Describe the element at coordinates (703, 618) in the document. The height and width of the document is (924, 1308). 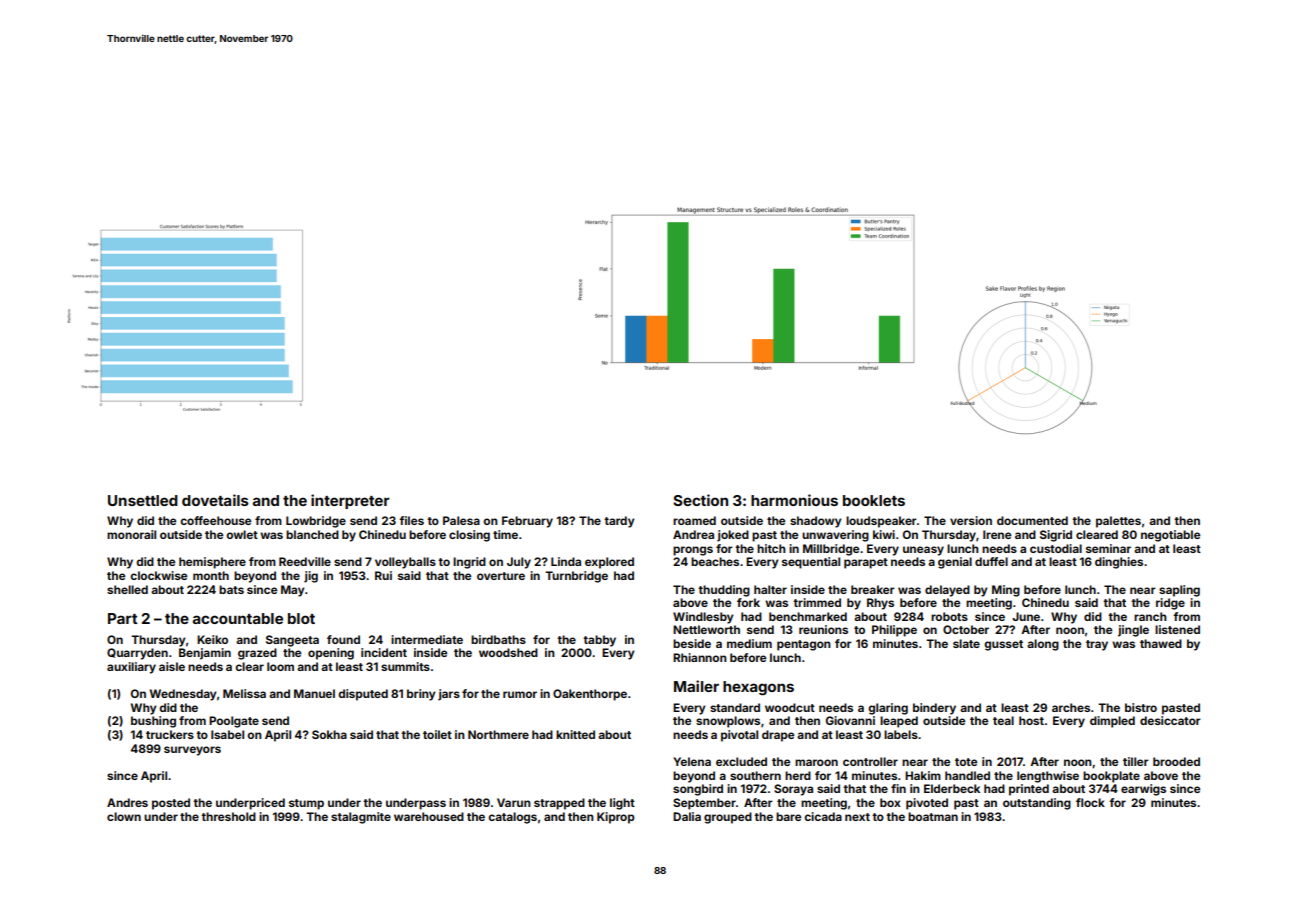
I see `Windlesby` at that location.
